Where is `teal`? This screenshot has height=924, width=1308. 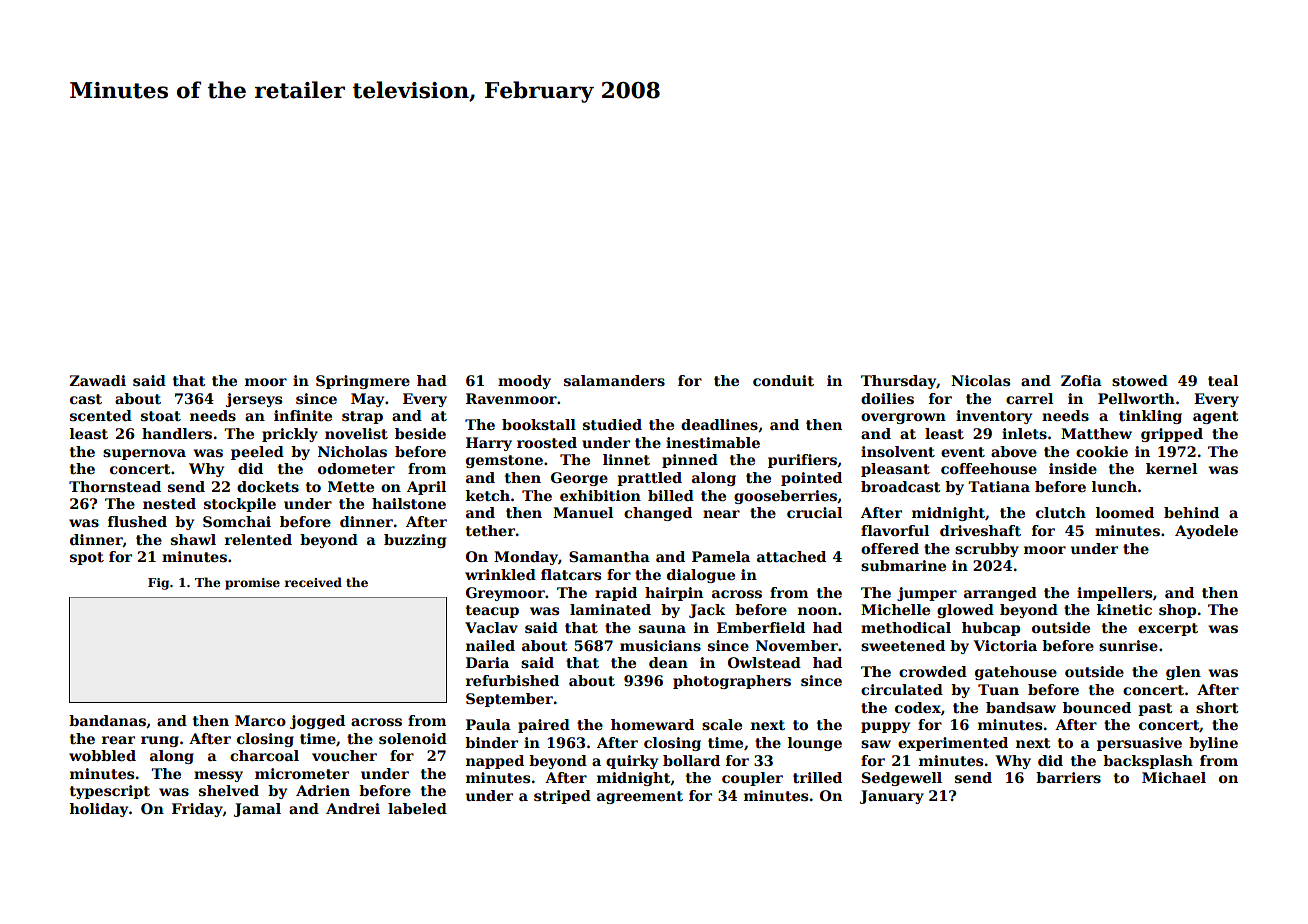 teal is located at coordinates (1223, 380).
